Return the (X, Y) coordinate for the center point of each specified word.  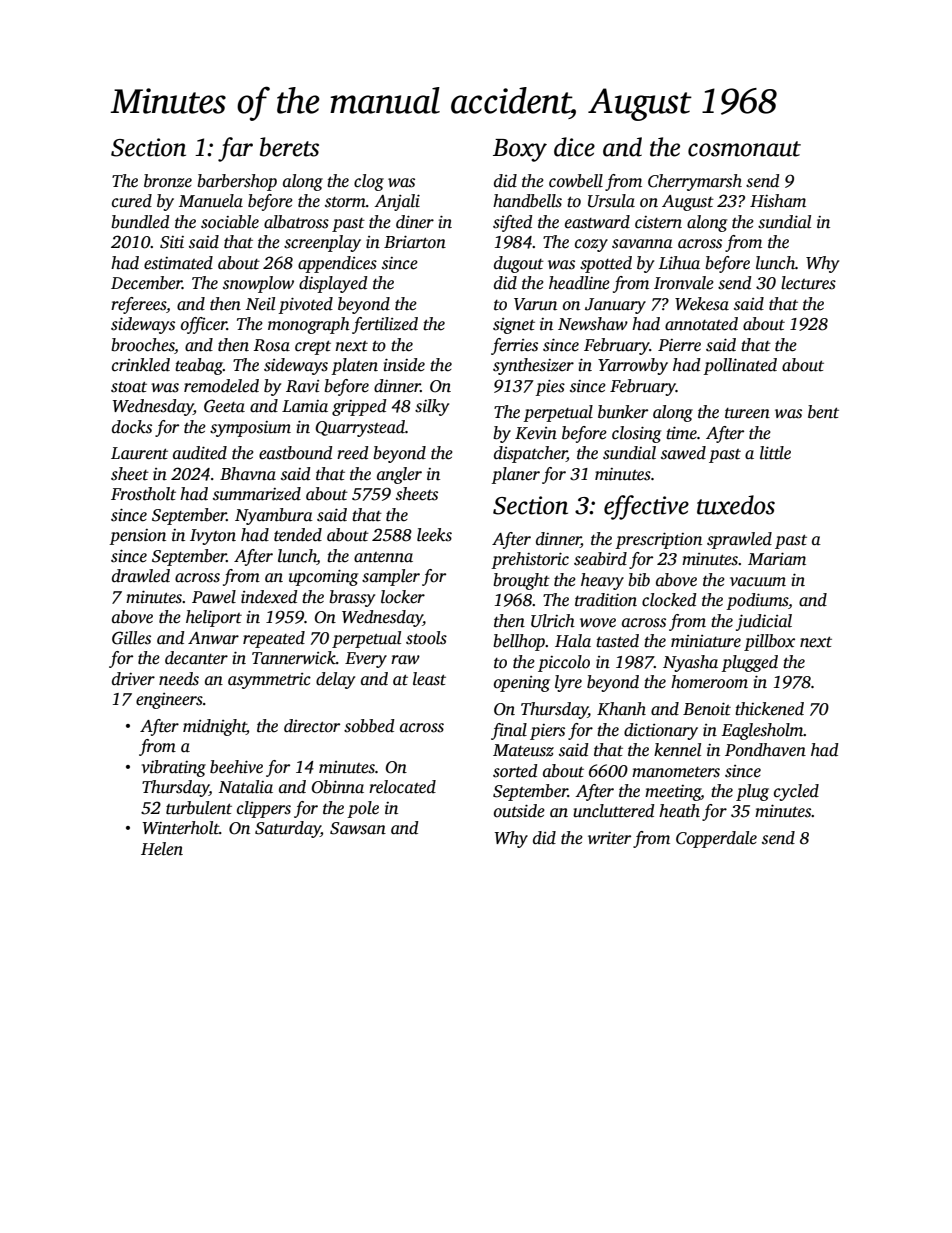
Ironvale (684, 283)
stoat (129, 387)
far (235, 149)
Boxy (520, 150)
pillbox (769, 642)
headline (579, 283)
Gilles (131, 638)
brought (521, 581)
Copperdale (716, 839)
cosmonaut (744, 149)
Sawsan (358, 828)
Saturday (288, 829)
